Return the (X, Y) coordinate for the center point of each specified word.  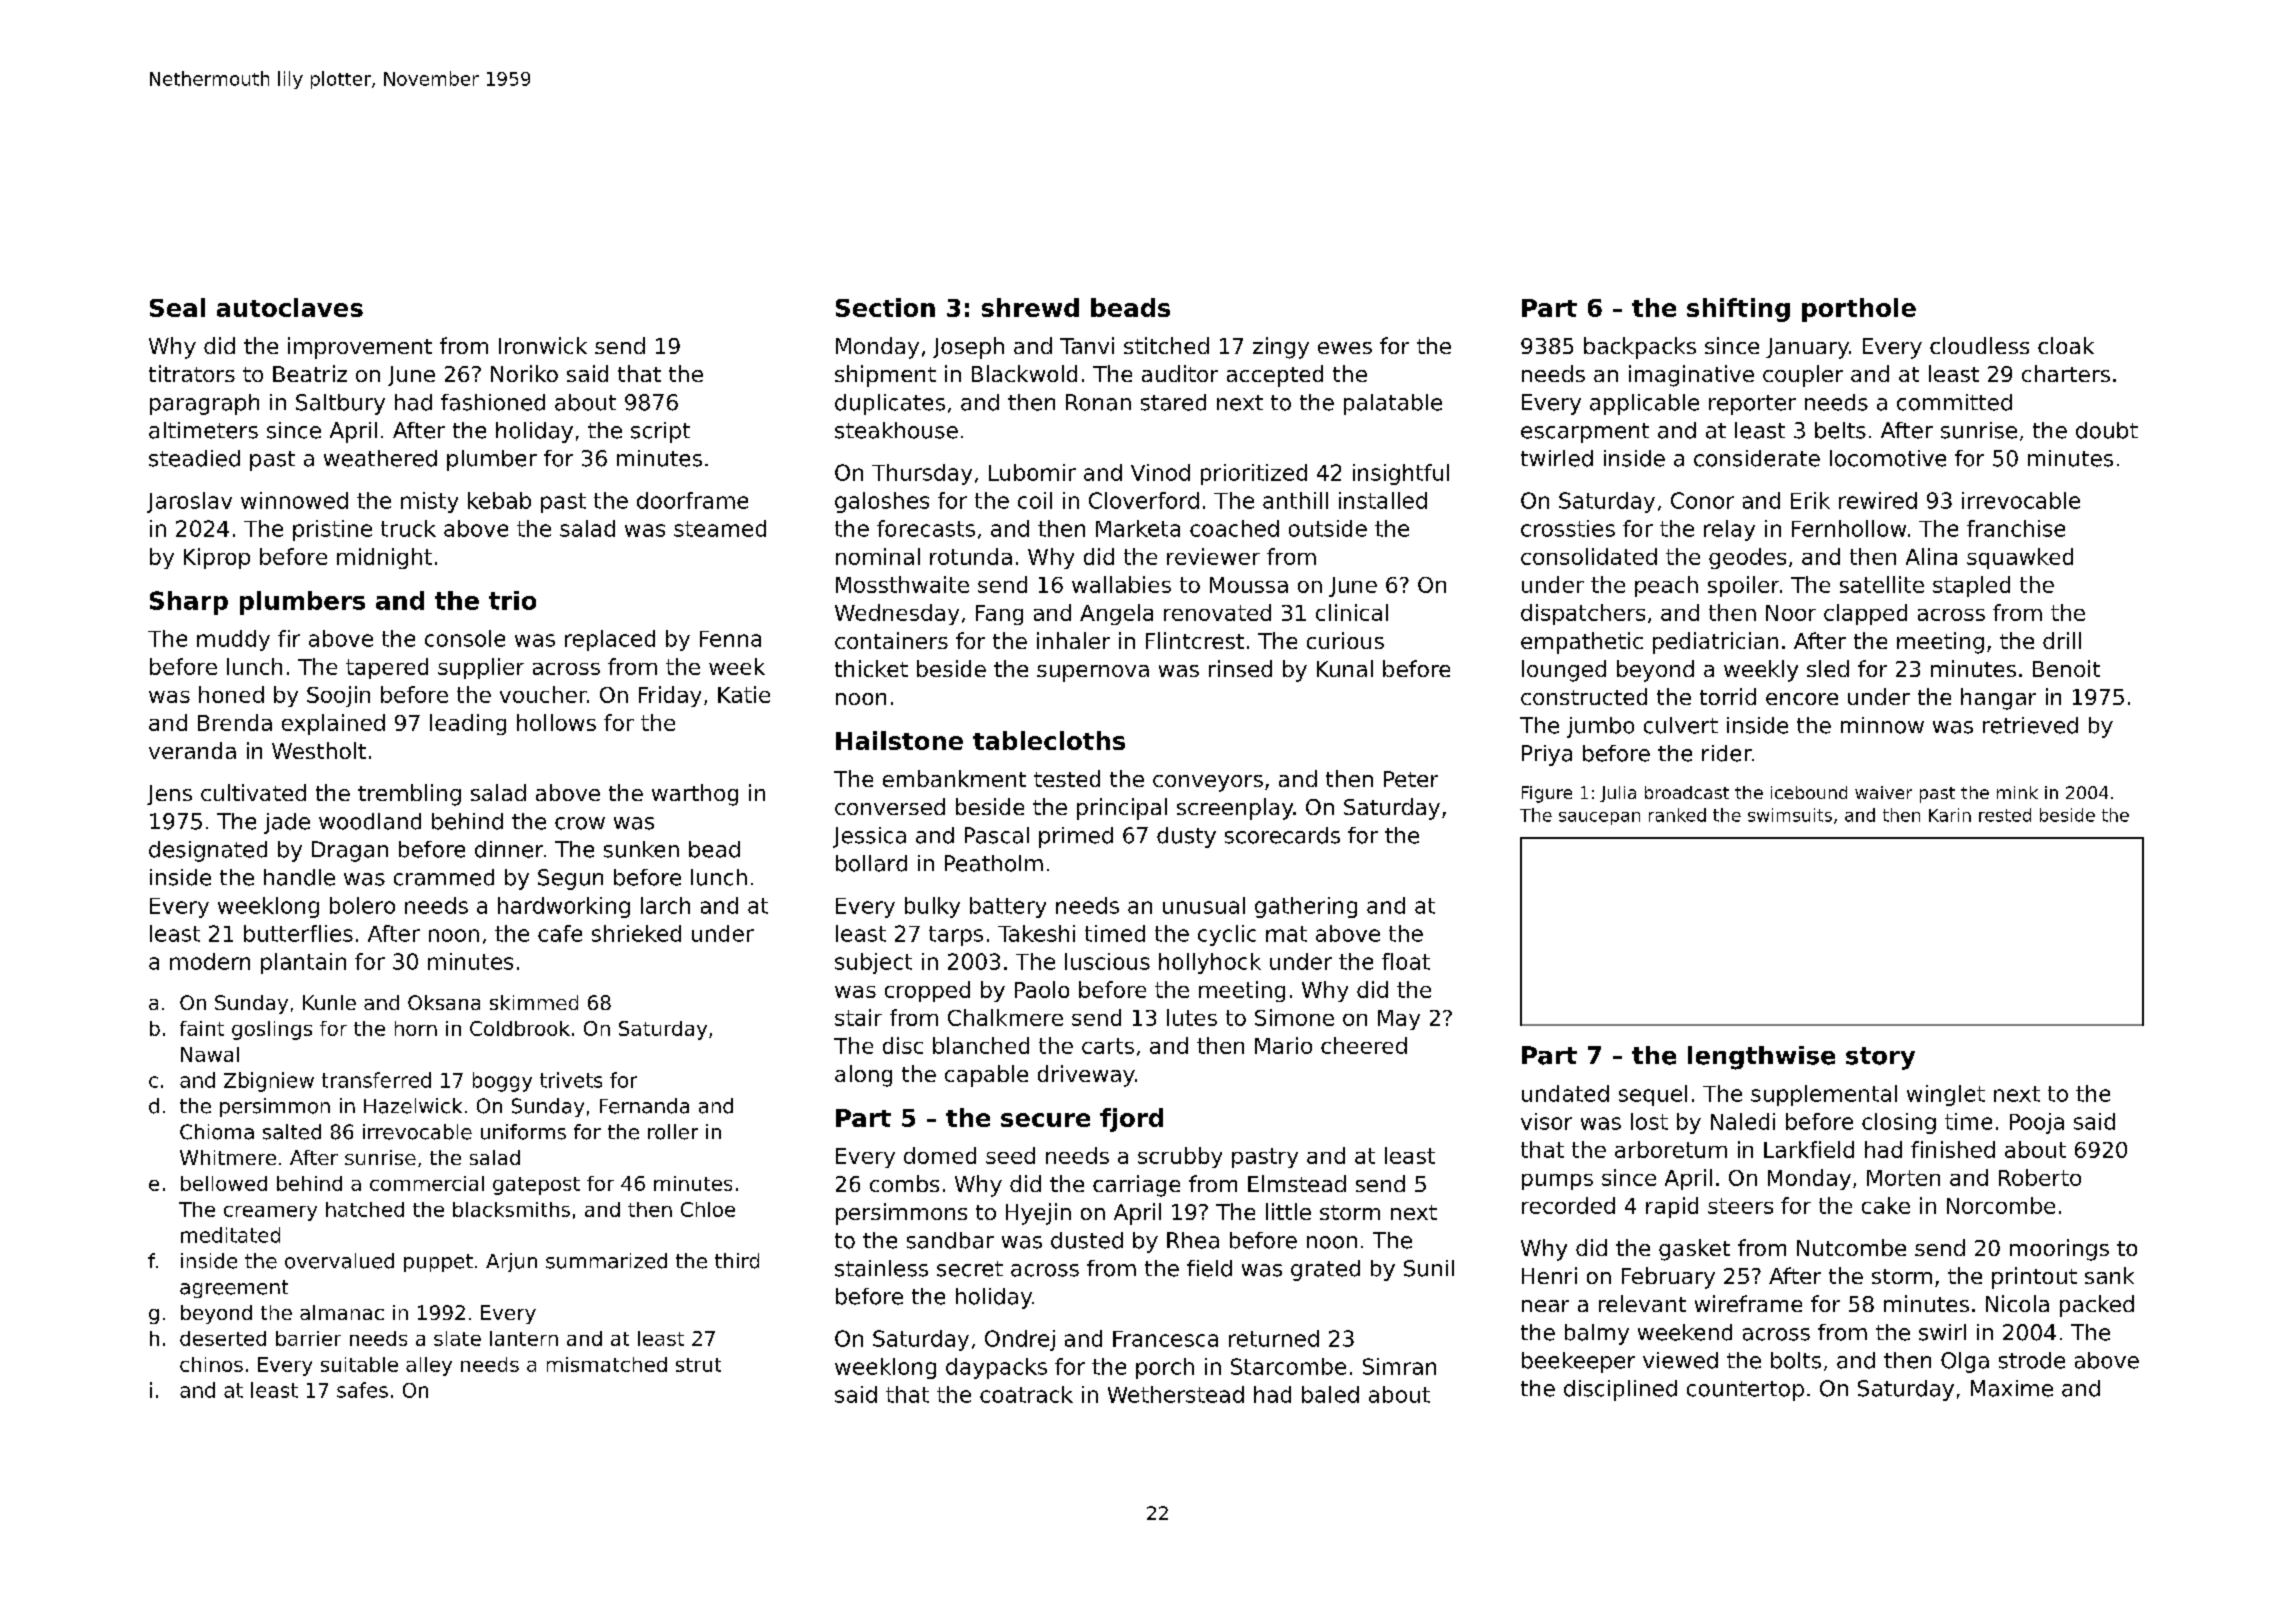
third (737, 1261)
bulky (932, 907)
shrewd (1030, 307)
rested (2005, 815)
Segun (570, 879)
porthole (1859, 310)
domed (940, 1155)
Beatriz (310, 373)
